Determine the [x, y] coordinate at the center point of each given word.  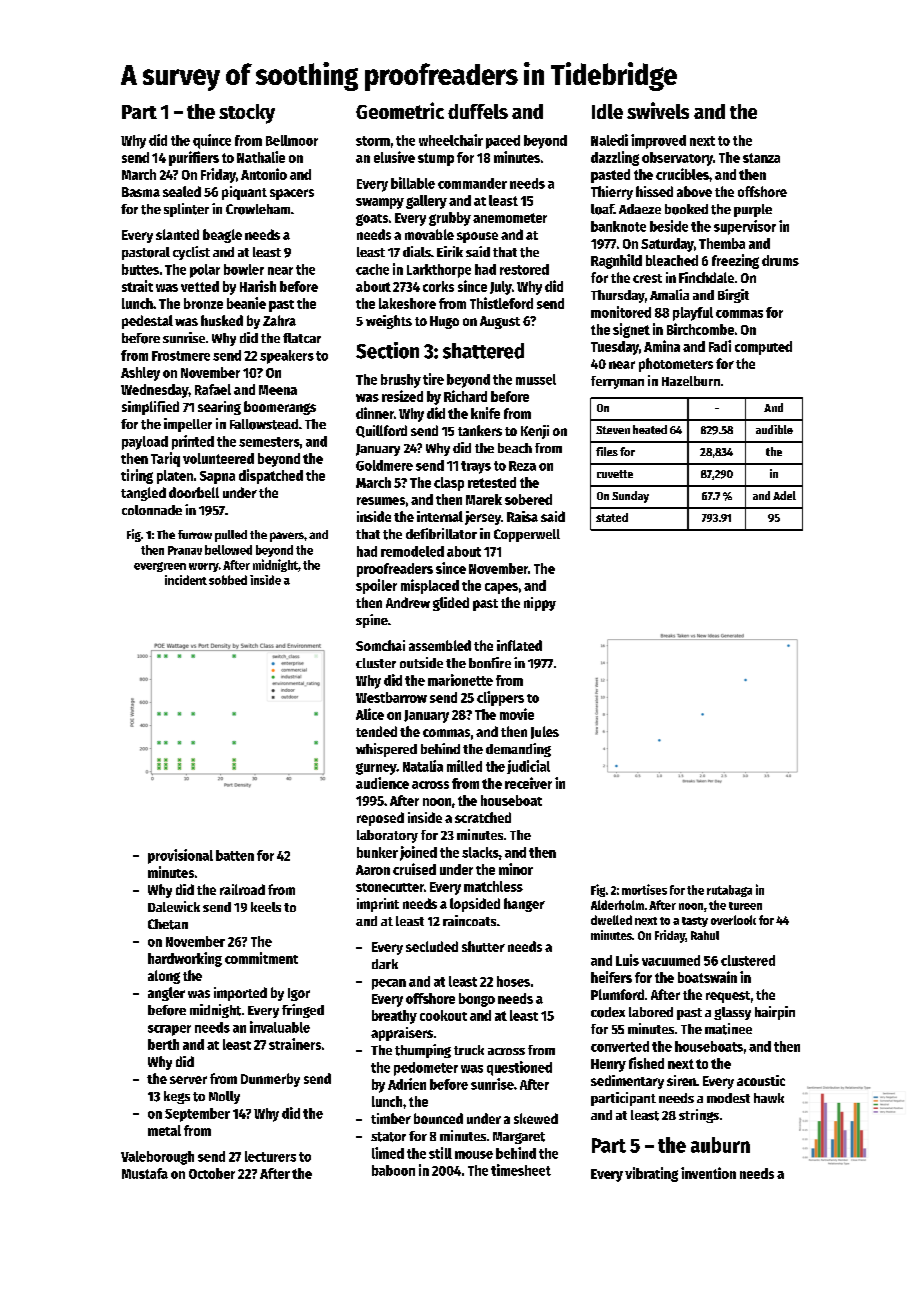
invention [708, 1173]
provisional [180, 856]
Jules [545, 732]
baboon [393, 1170]
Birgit [733, 296]
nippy [540, 604]
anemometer [510, 218]
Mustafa [145, 1173]
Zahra [279, 320]
